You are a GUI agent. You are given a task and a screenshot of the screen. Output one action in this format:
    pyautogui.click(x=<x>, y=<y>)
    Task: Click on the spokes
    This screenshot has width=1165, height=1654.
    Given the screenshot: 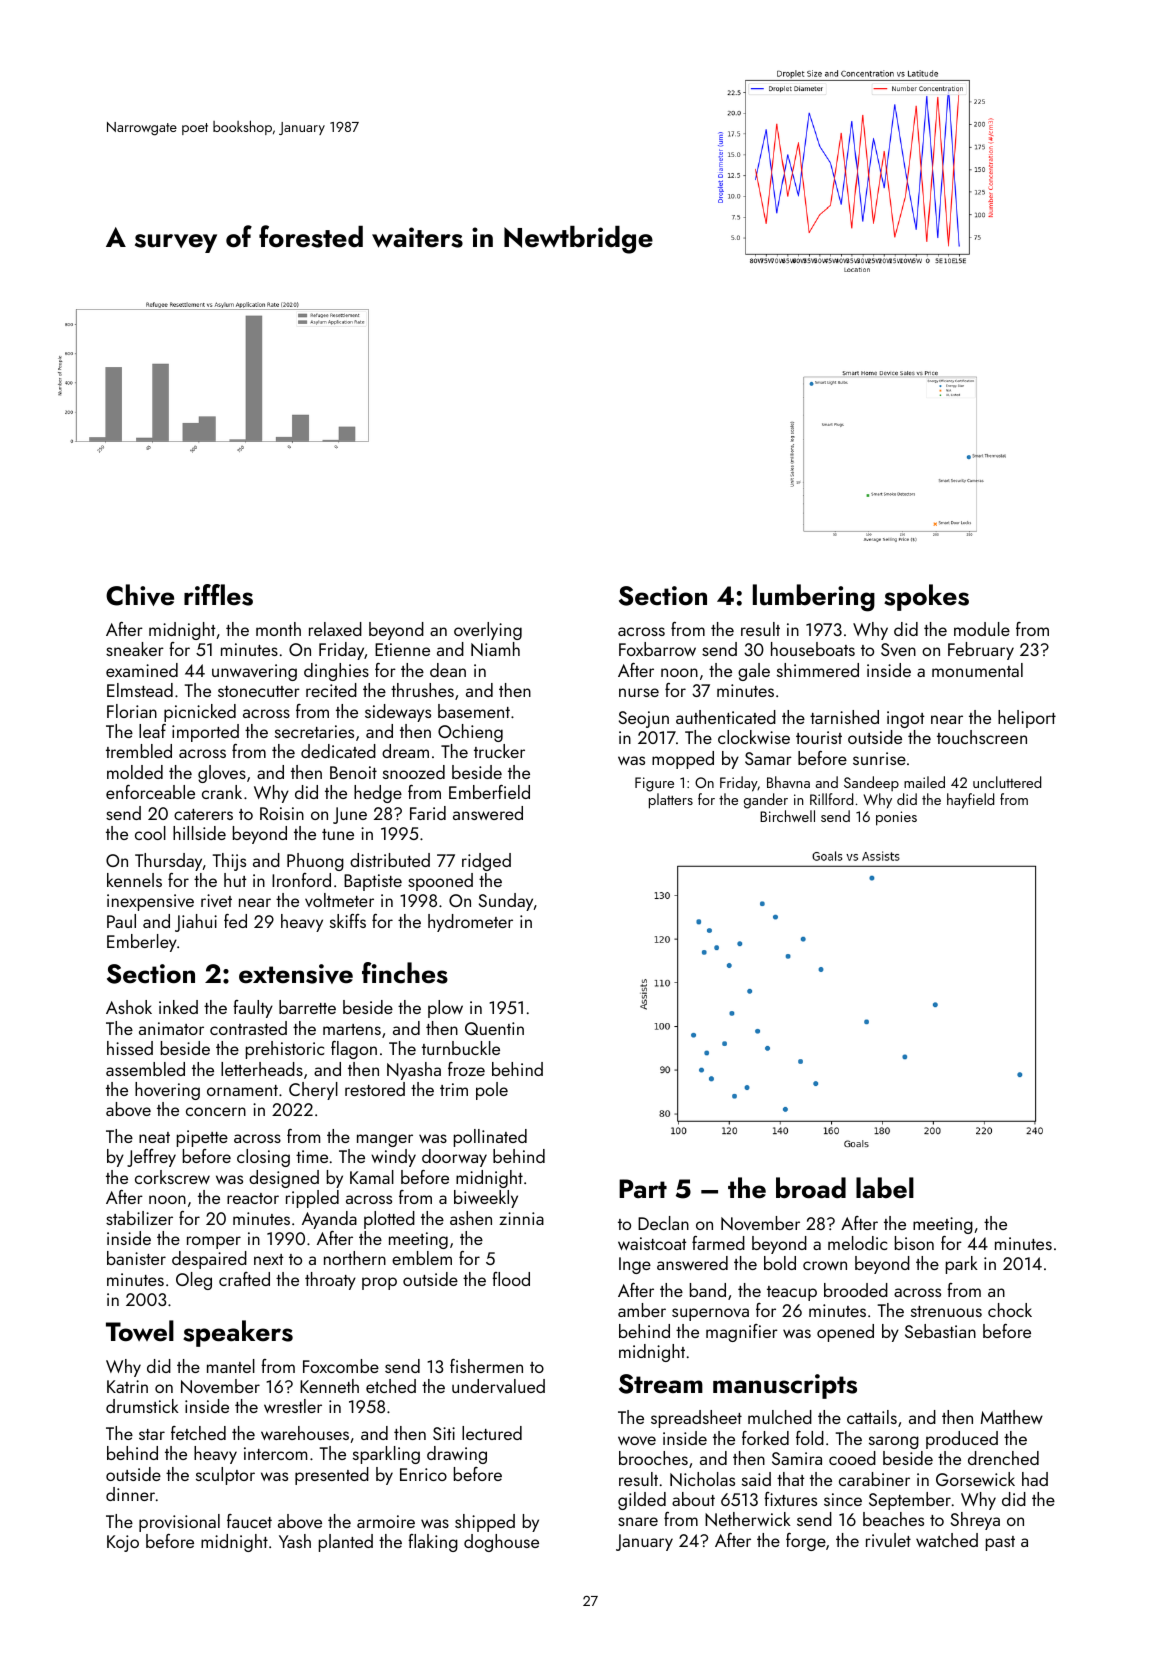 What is the action you would take?
    pyautogui.click(x=926, y=597)
